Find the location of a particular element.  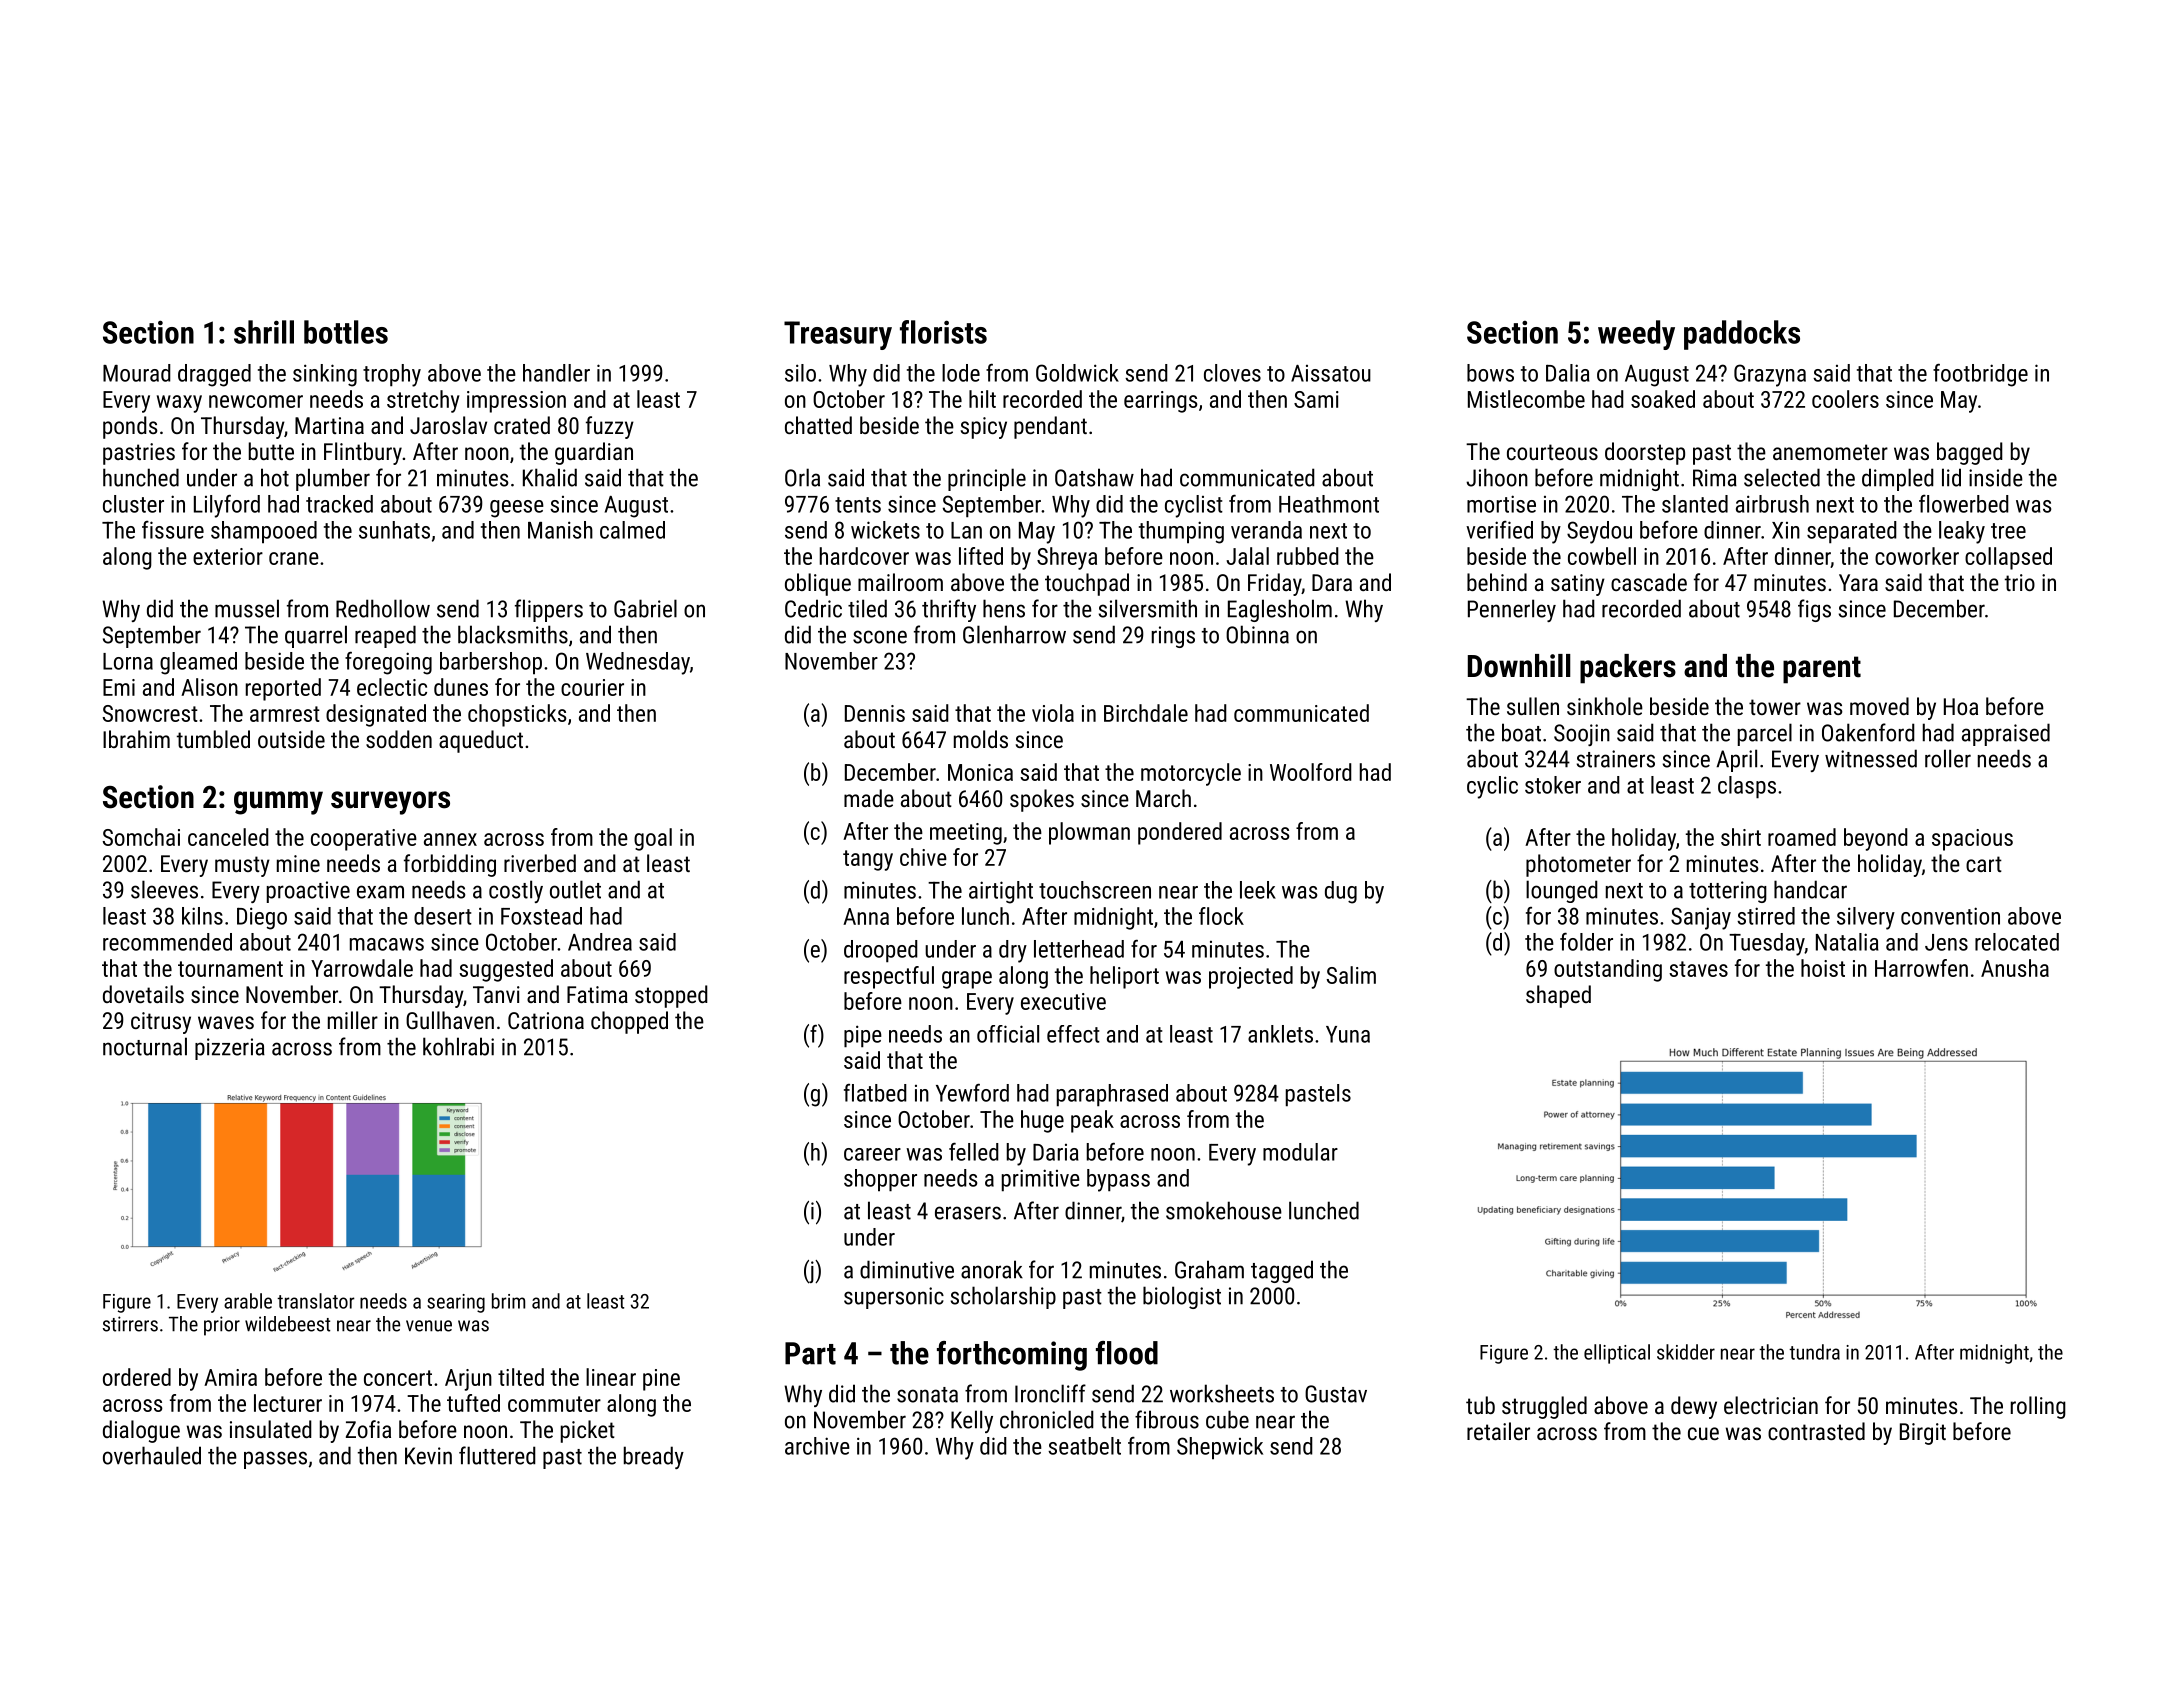

annex is located at coordinates (450, 839).
